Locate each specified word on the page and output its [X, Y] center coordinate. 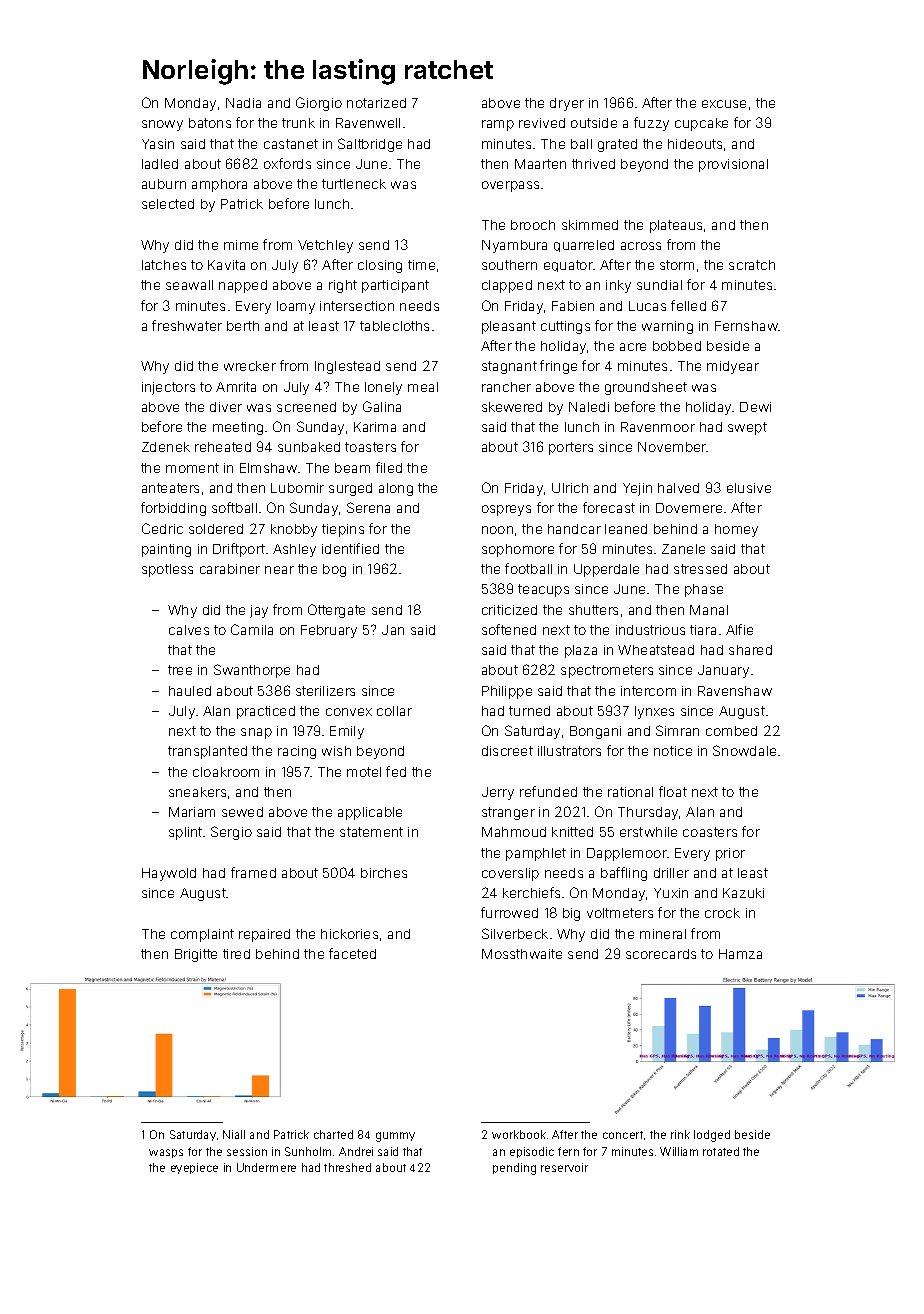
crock [722, 913]
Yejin [637, 489]
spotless [167, 570]
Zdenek [166, 447]
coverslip [510, 874]
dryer [567, 104]
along [396, 489]
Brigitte [196, 955]
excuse [724, 104]
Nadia [243, 103]
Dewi [755, 407]
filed [389, 467]
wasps [166, 1153]
